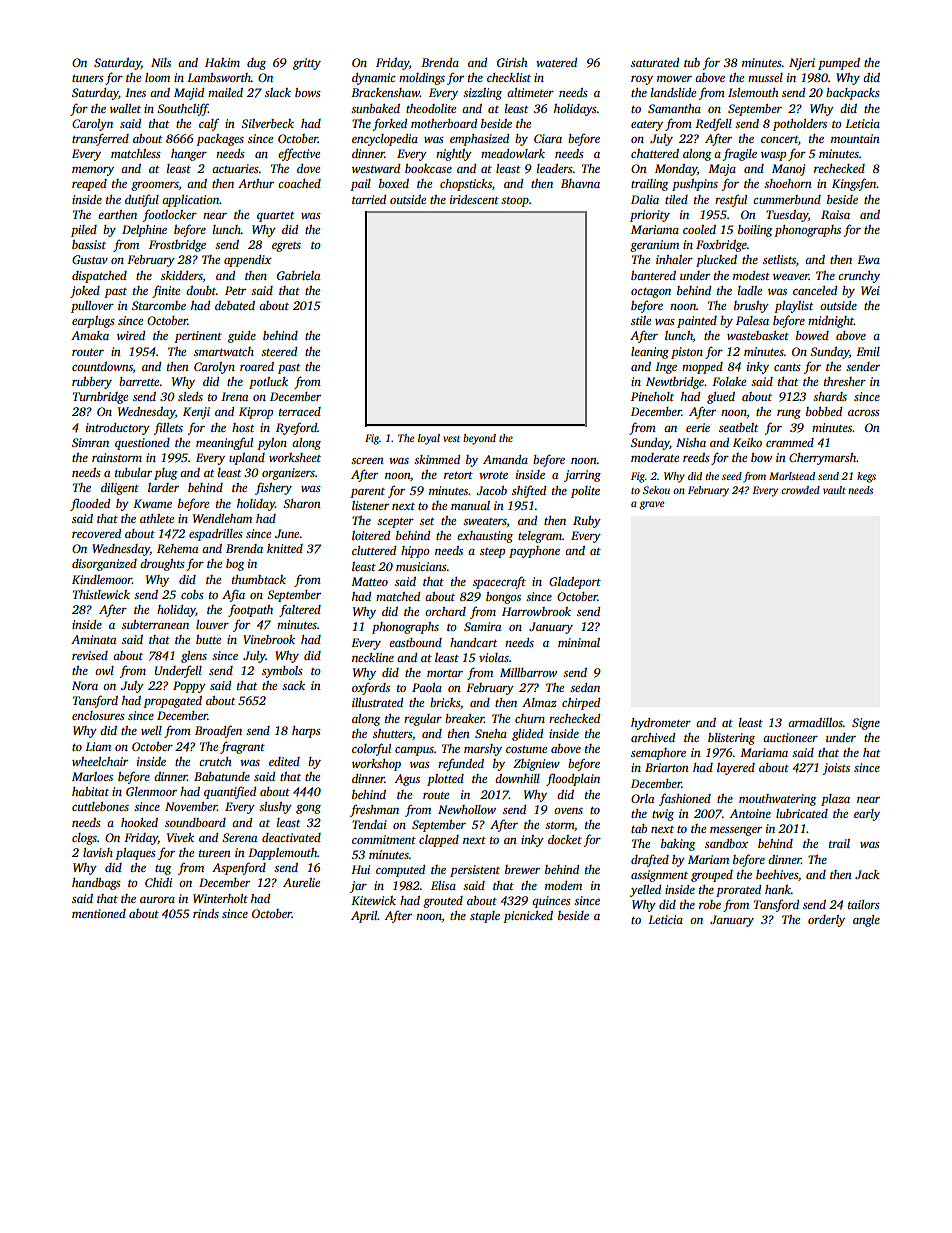 This image has width=952, height=1233. I want to click on Tendai, so click(369, 824).
